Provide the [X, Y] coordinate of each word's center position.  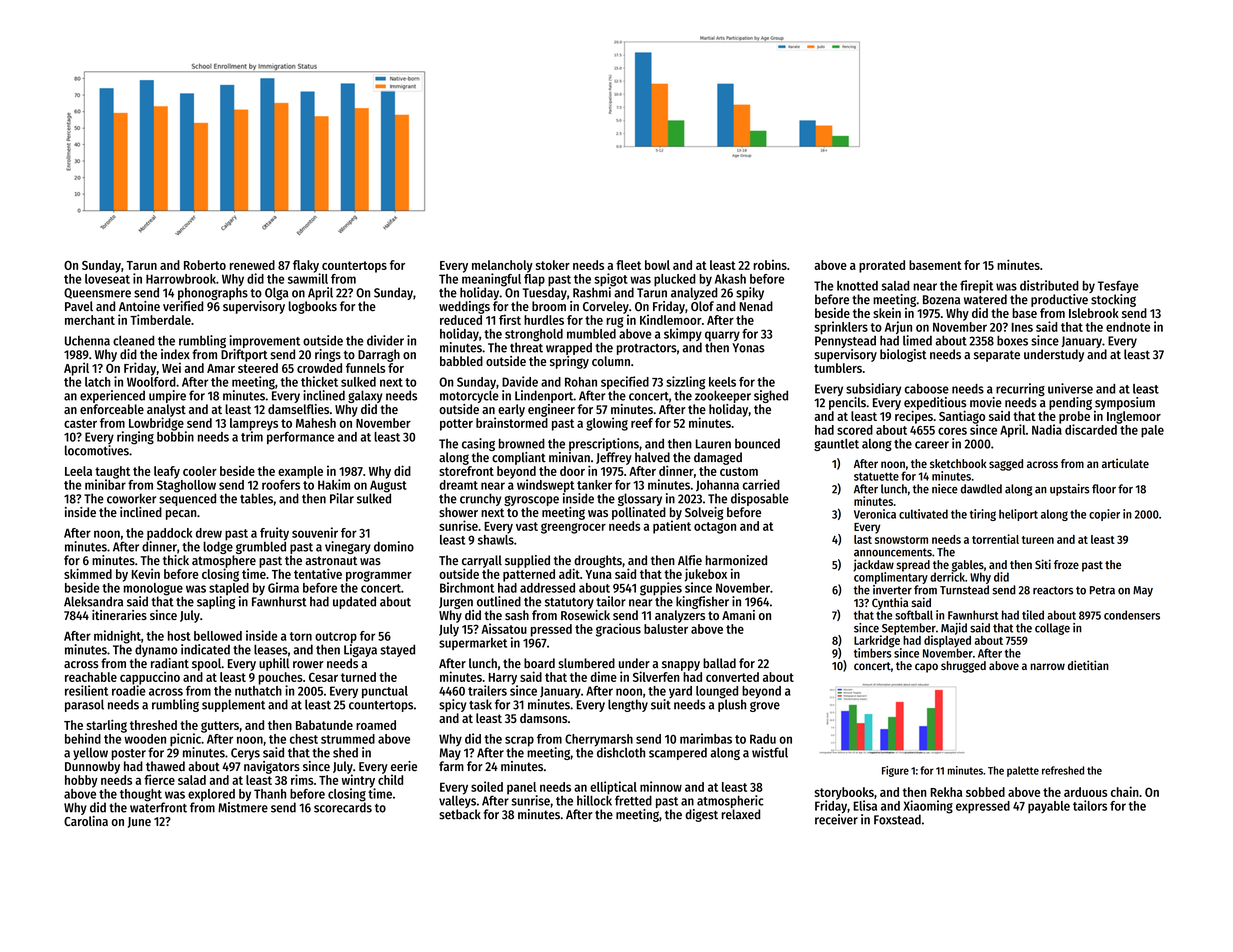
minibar [105, 484]
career [932, 445]
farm [451, 766]
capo [926, 668]
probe [1074, 417]
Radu [763, 739]
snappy [681, 666]
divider [385, 340]
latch [98, 382]
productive [1059, 300]
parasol [84, 705]
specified [625, 383]
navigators [272, 767]
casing [478, 444]
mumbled [591, 334]
